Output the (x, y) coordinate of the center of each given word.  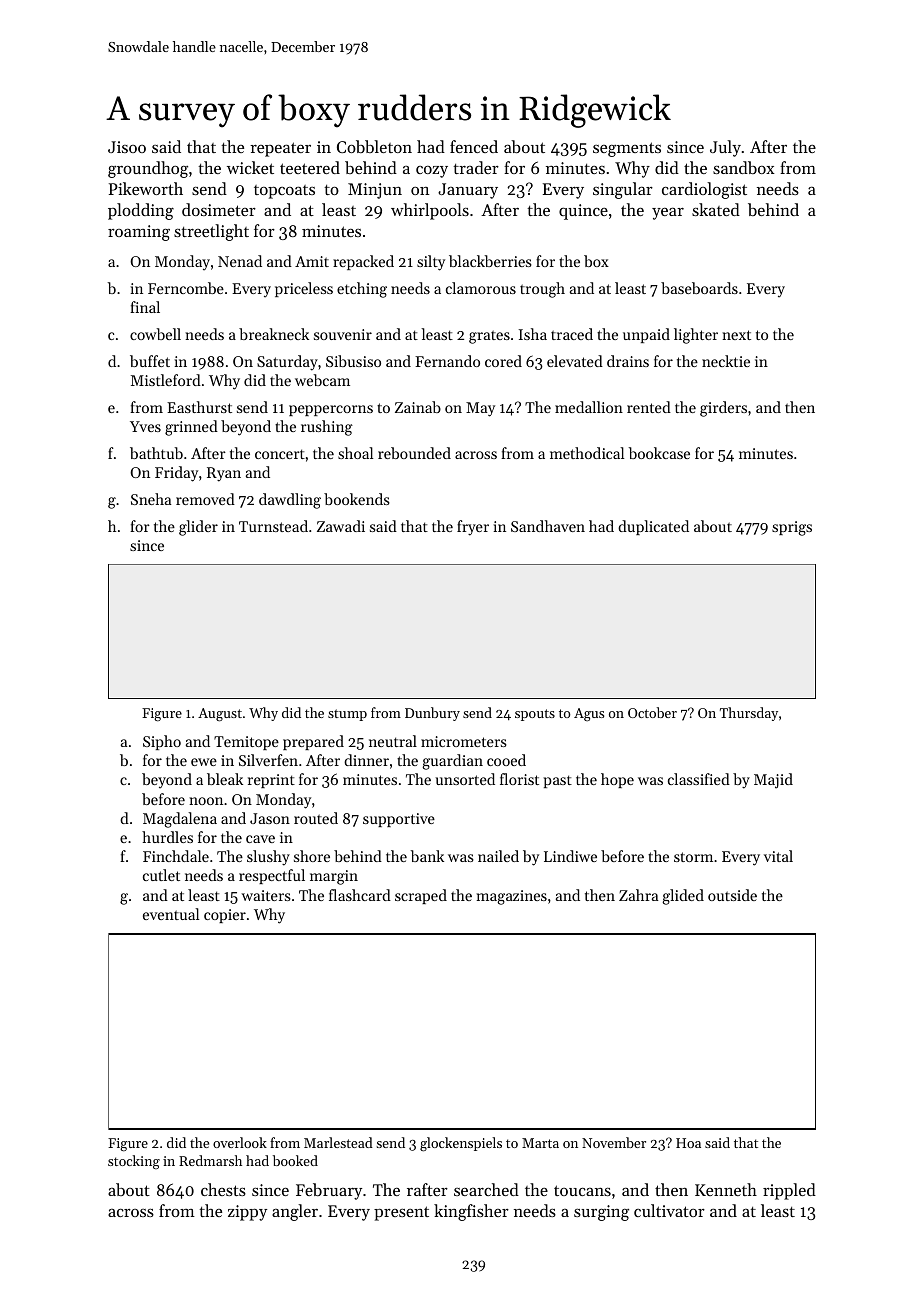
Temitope (246, 743)
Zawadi (341, 526)
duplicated (653, 527)
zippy (247, 1213)
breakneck (274, 334)
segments (627, 149)
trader (476, 167)
